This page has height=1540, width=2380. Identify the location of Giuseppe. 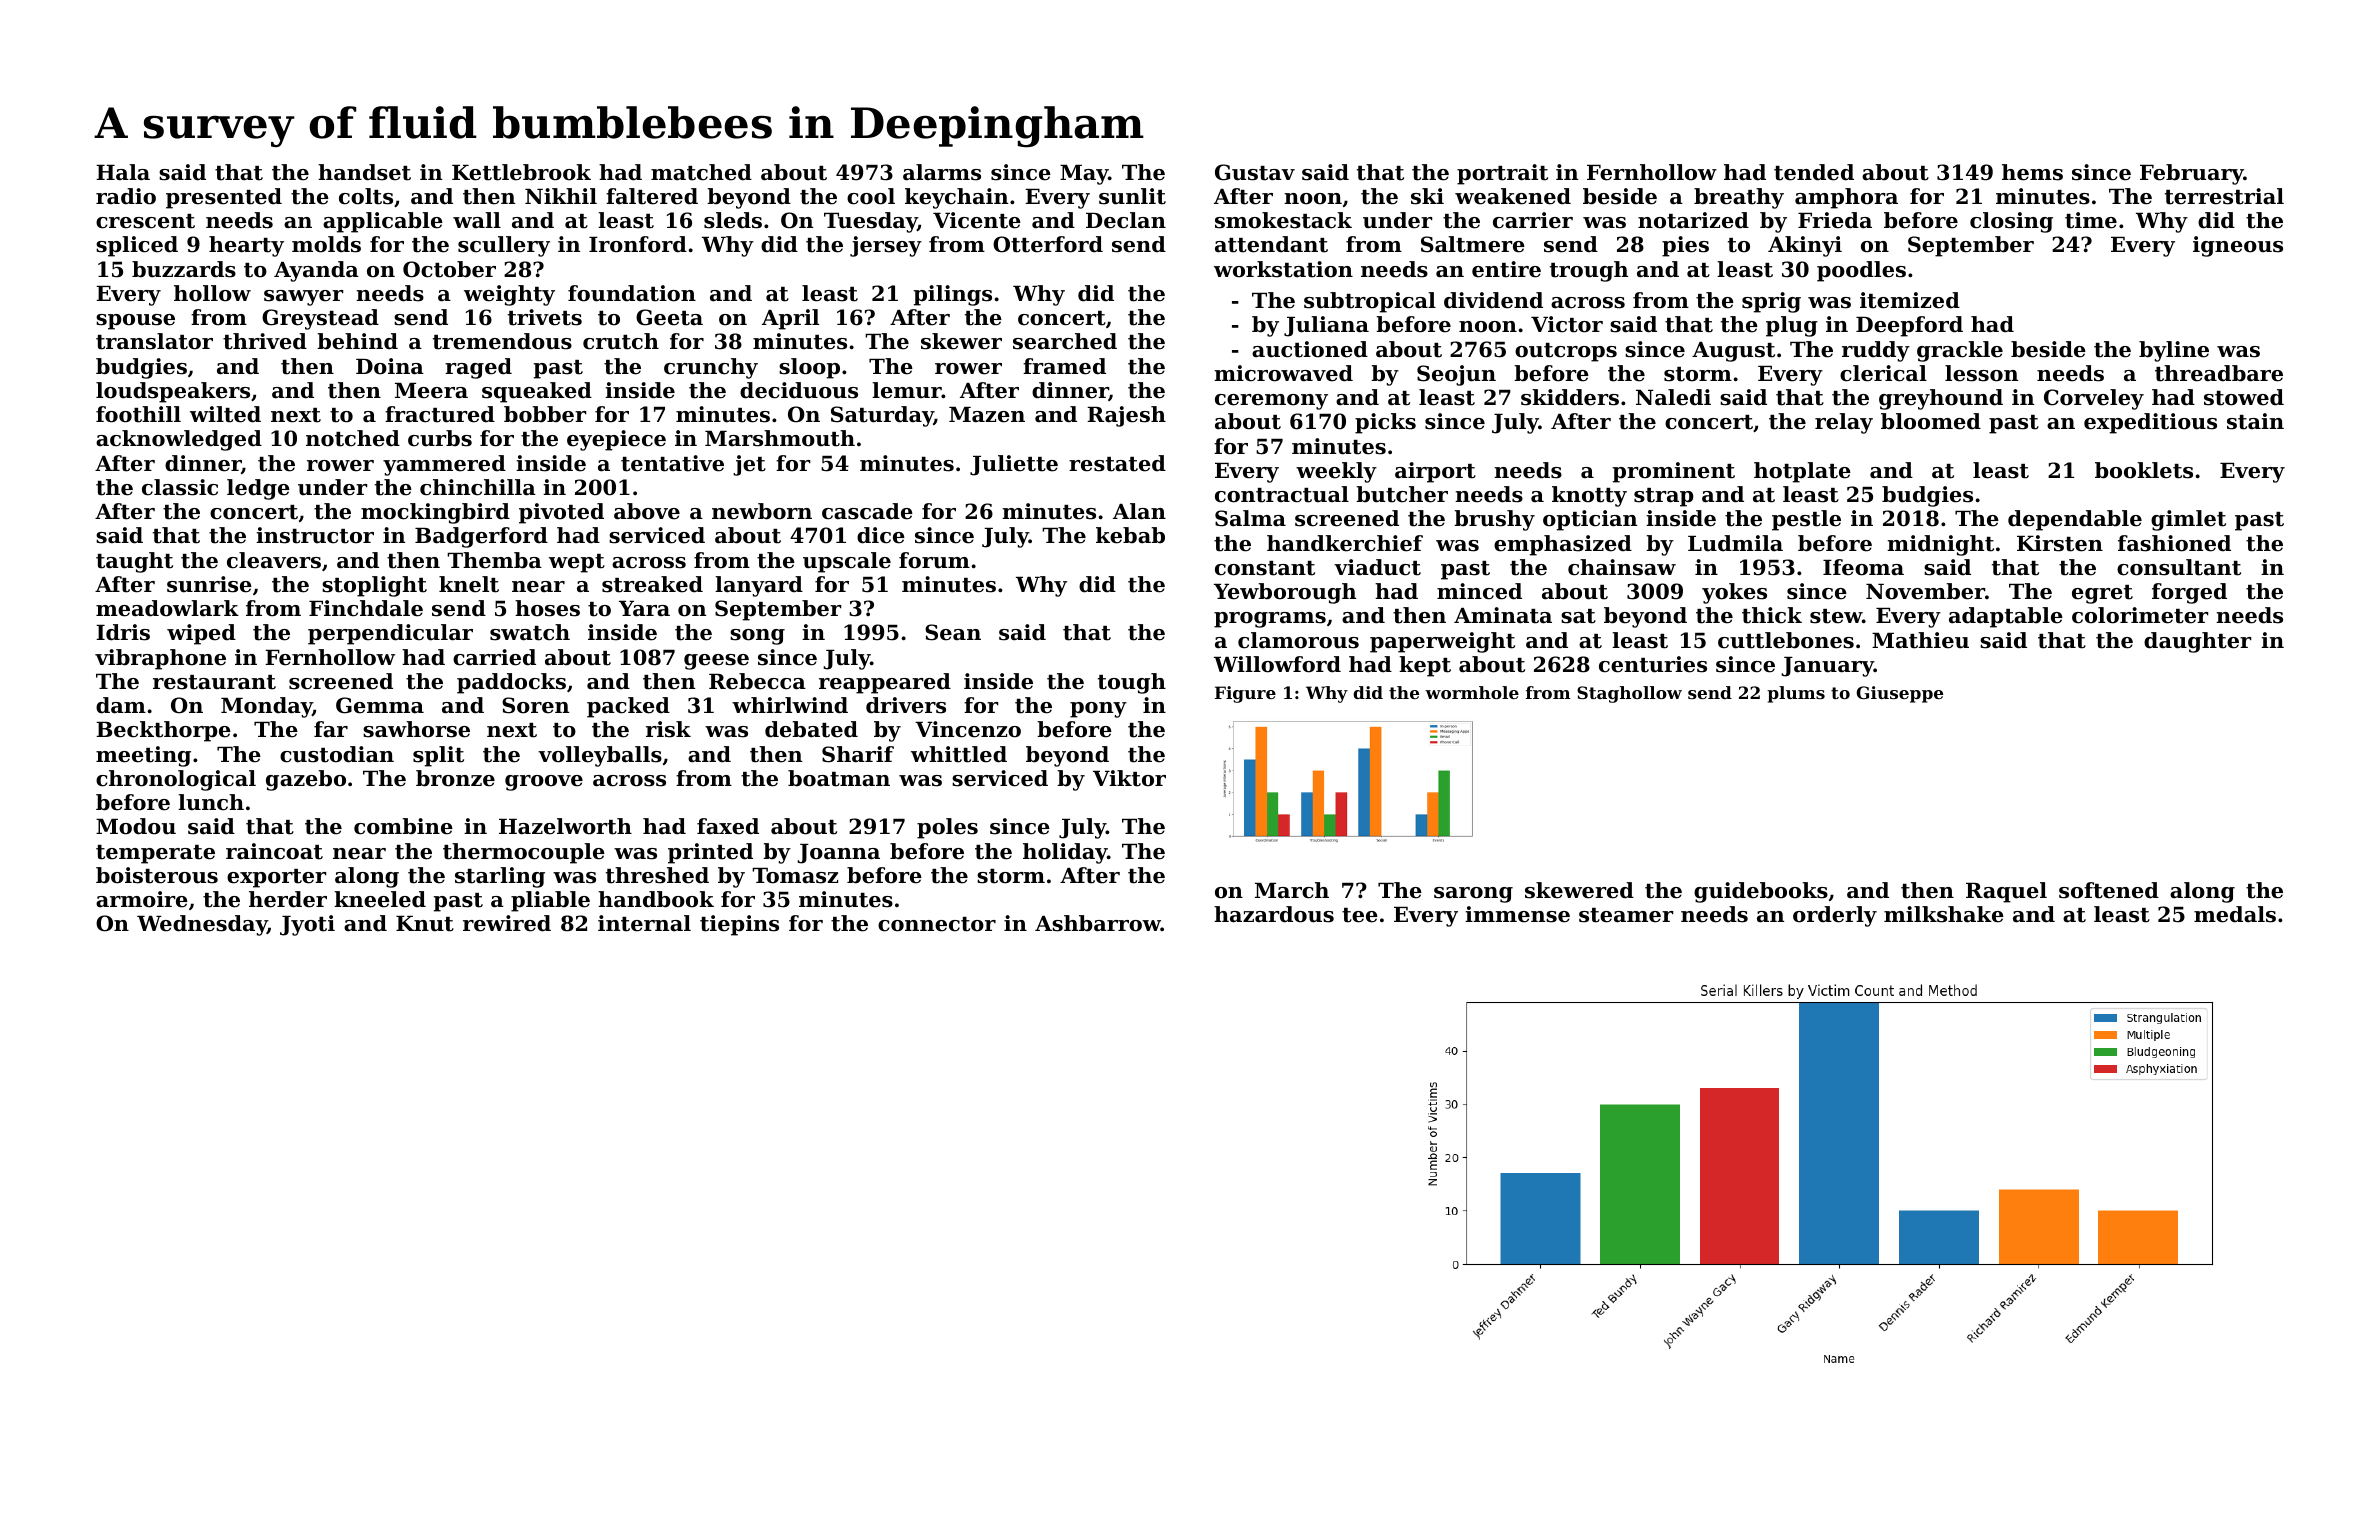
(1899, 694).
